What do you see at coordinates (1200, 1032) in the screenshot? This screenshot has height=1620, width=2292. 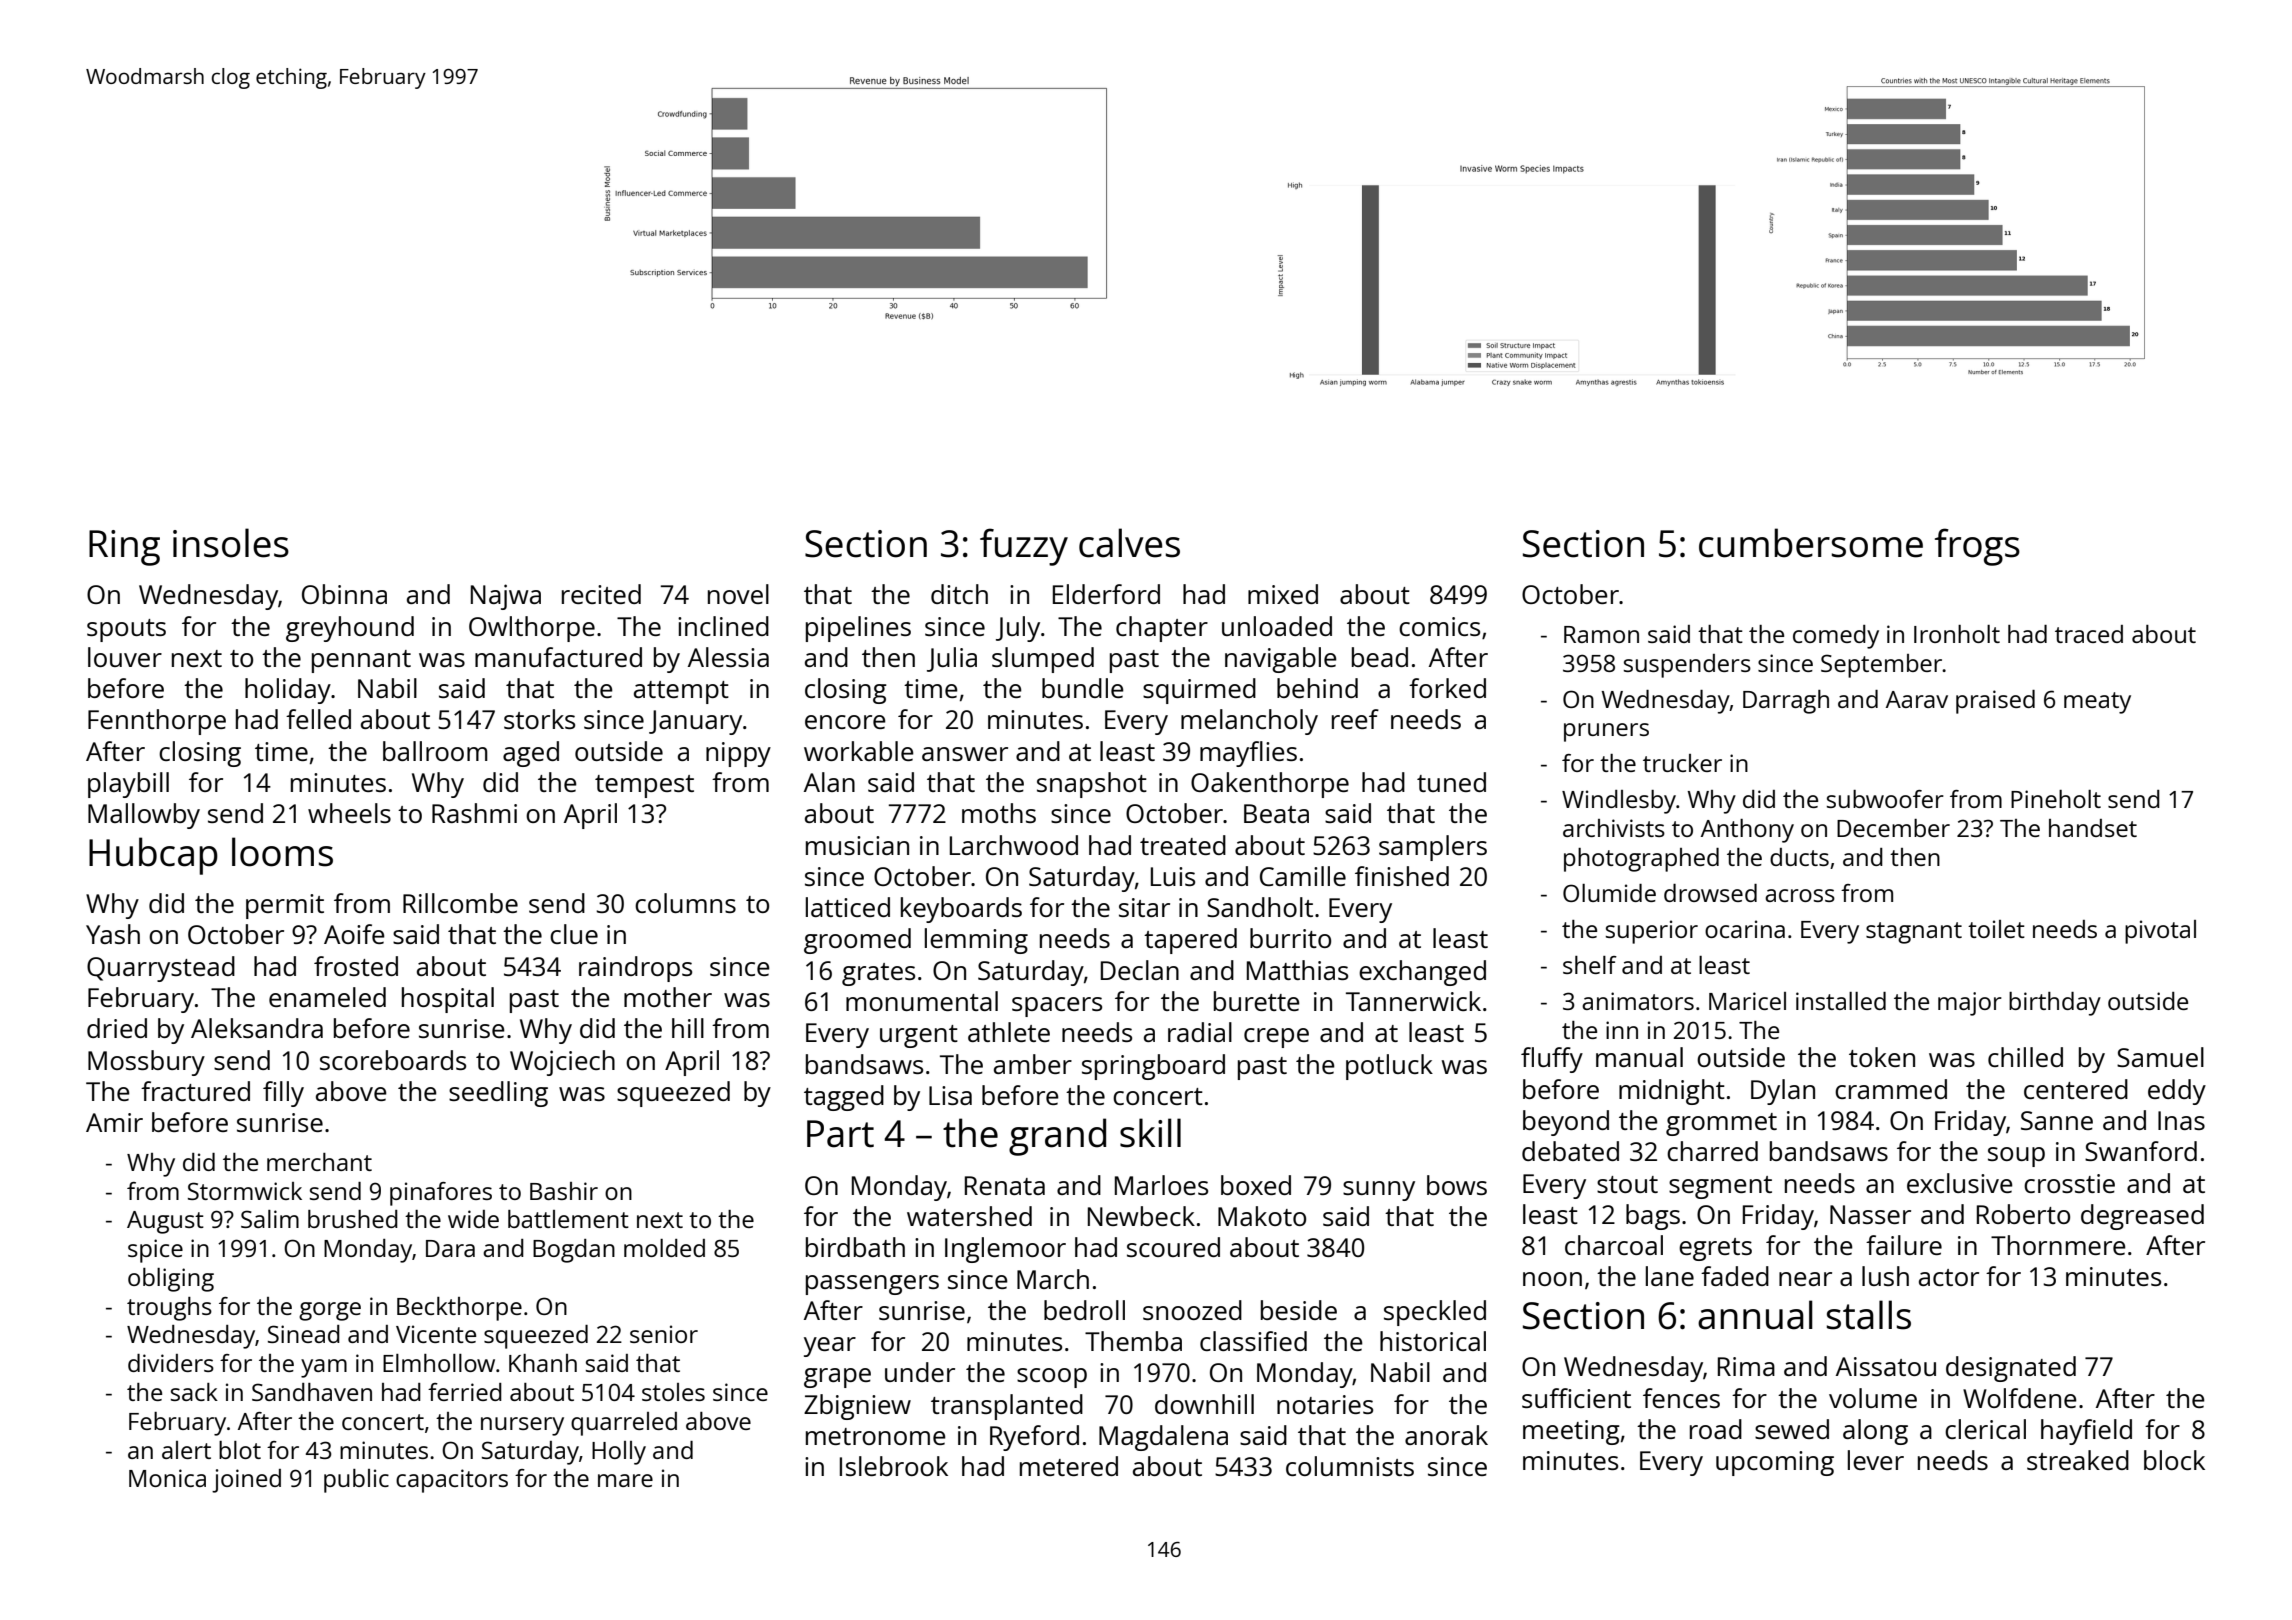 I see `radial` at bounding box center [1200, 1032].
